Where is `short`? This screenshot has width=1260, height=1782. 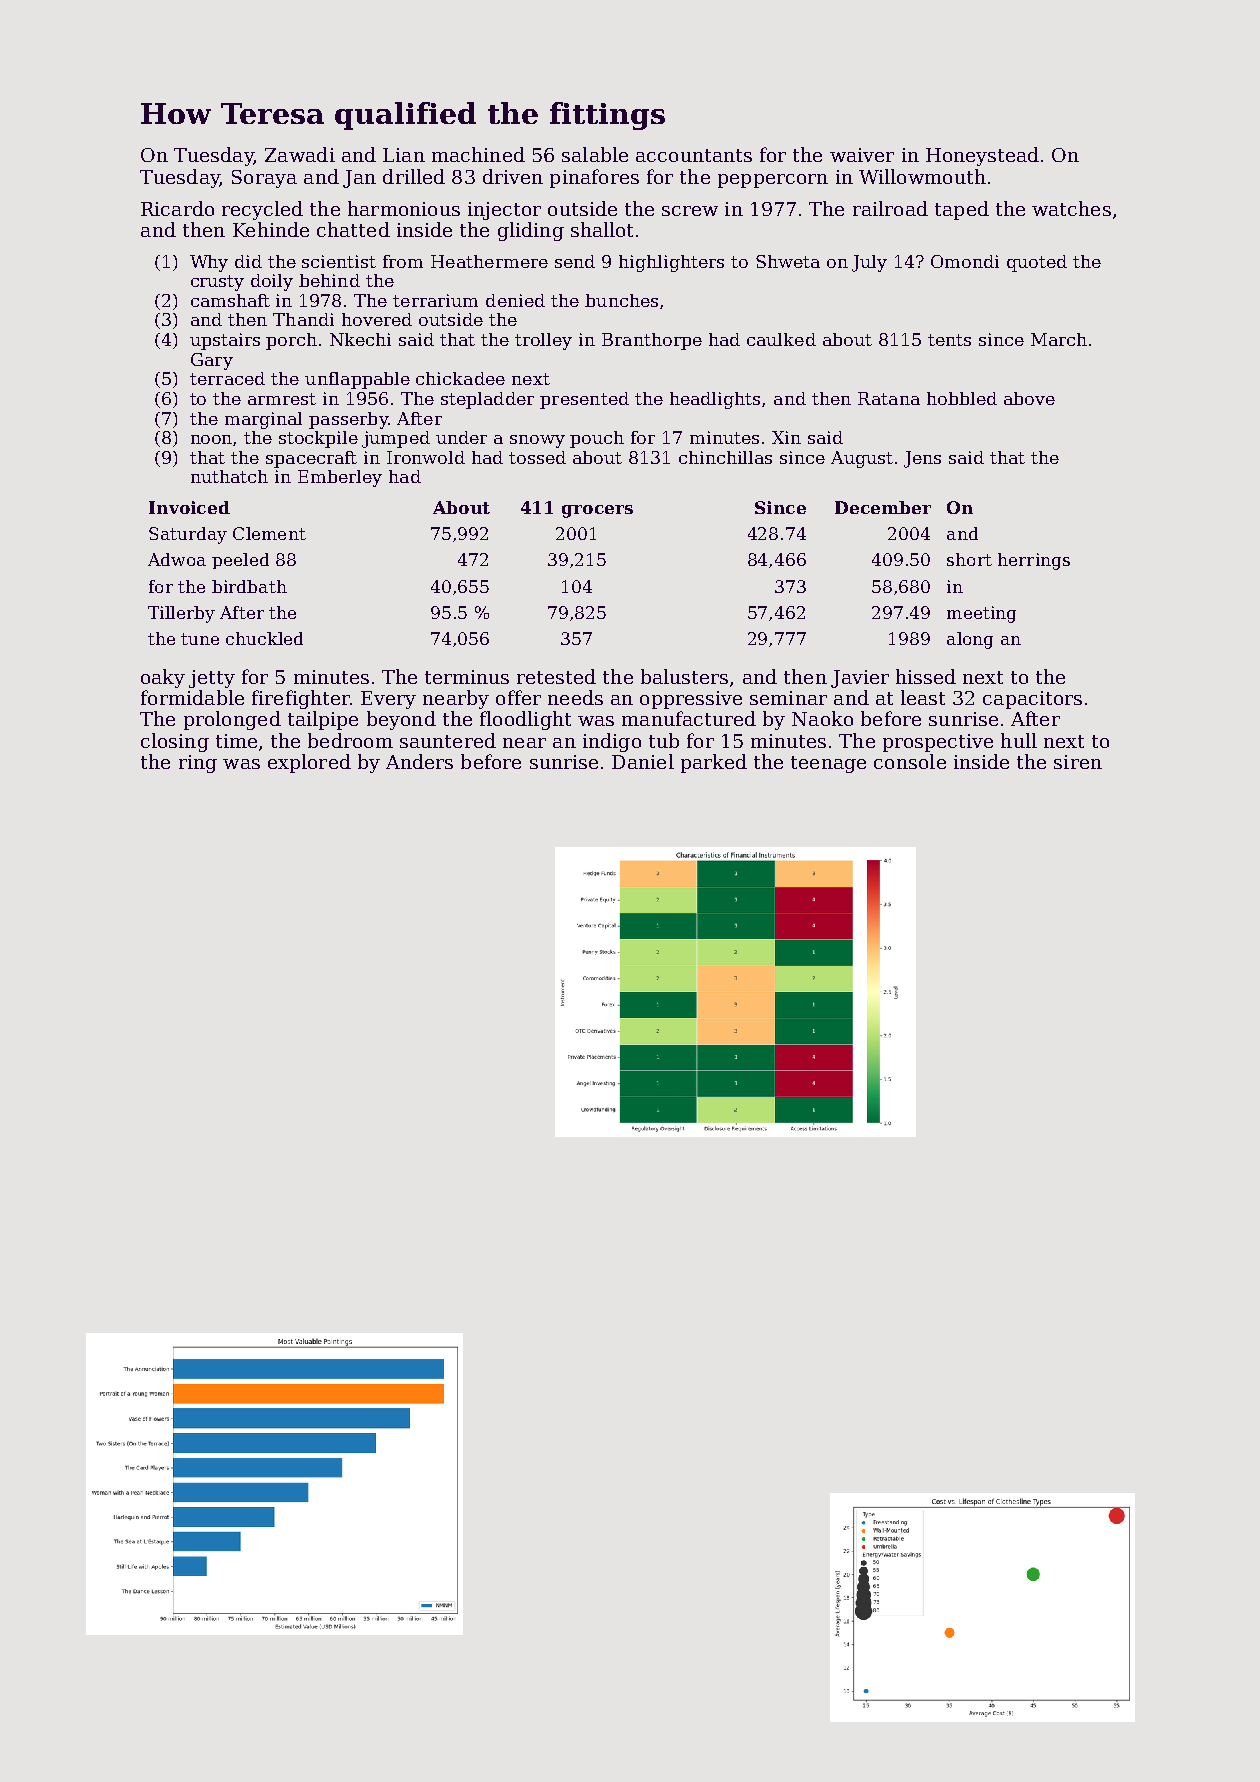 short is located at coordinates (969, 559).
